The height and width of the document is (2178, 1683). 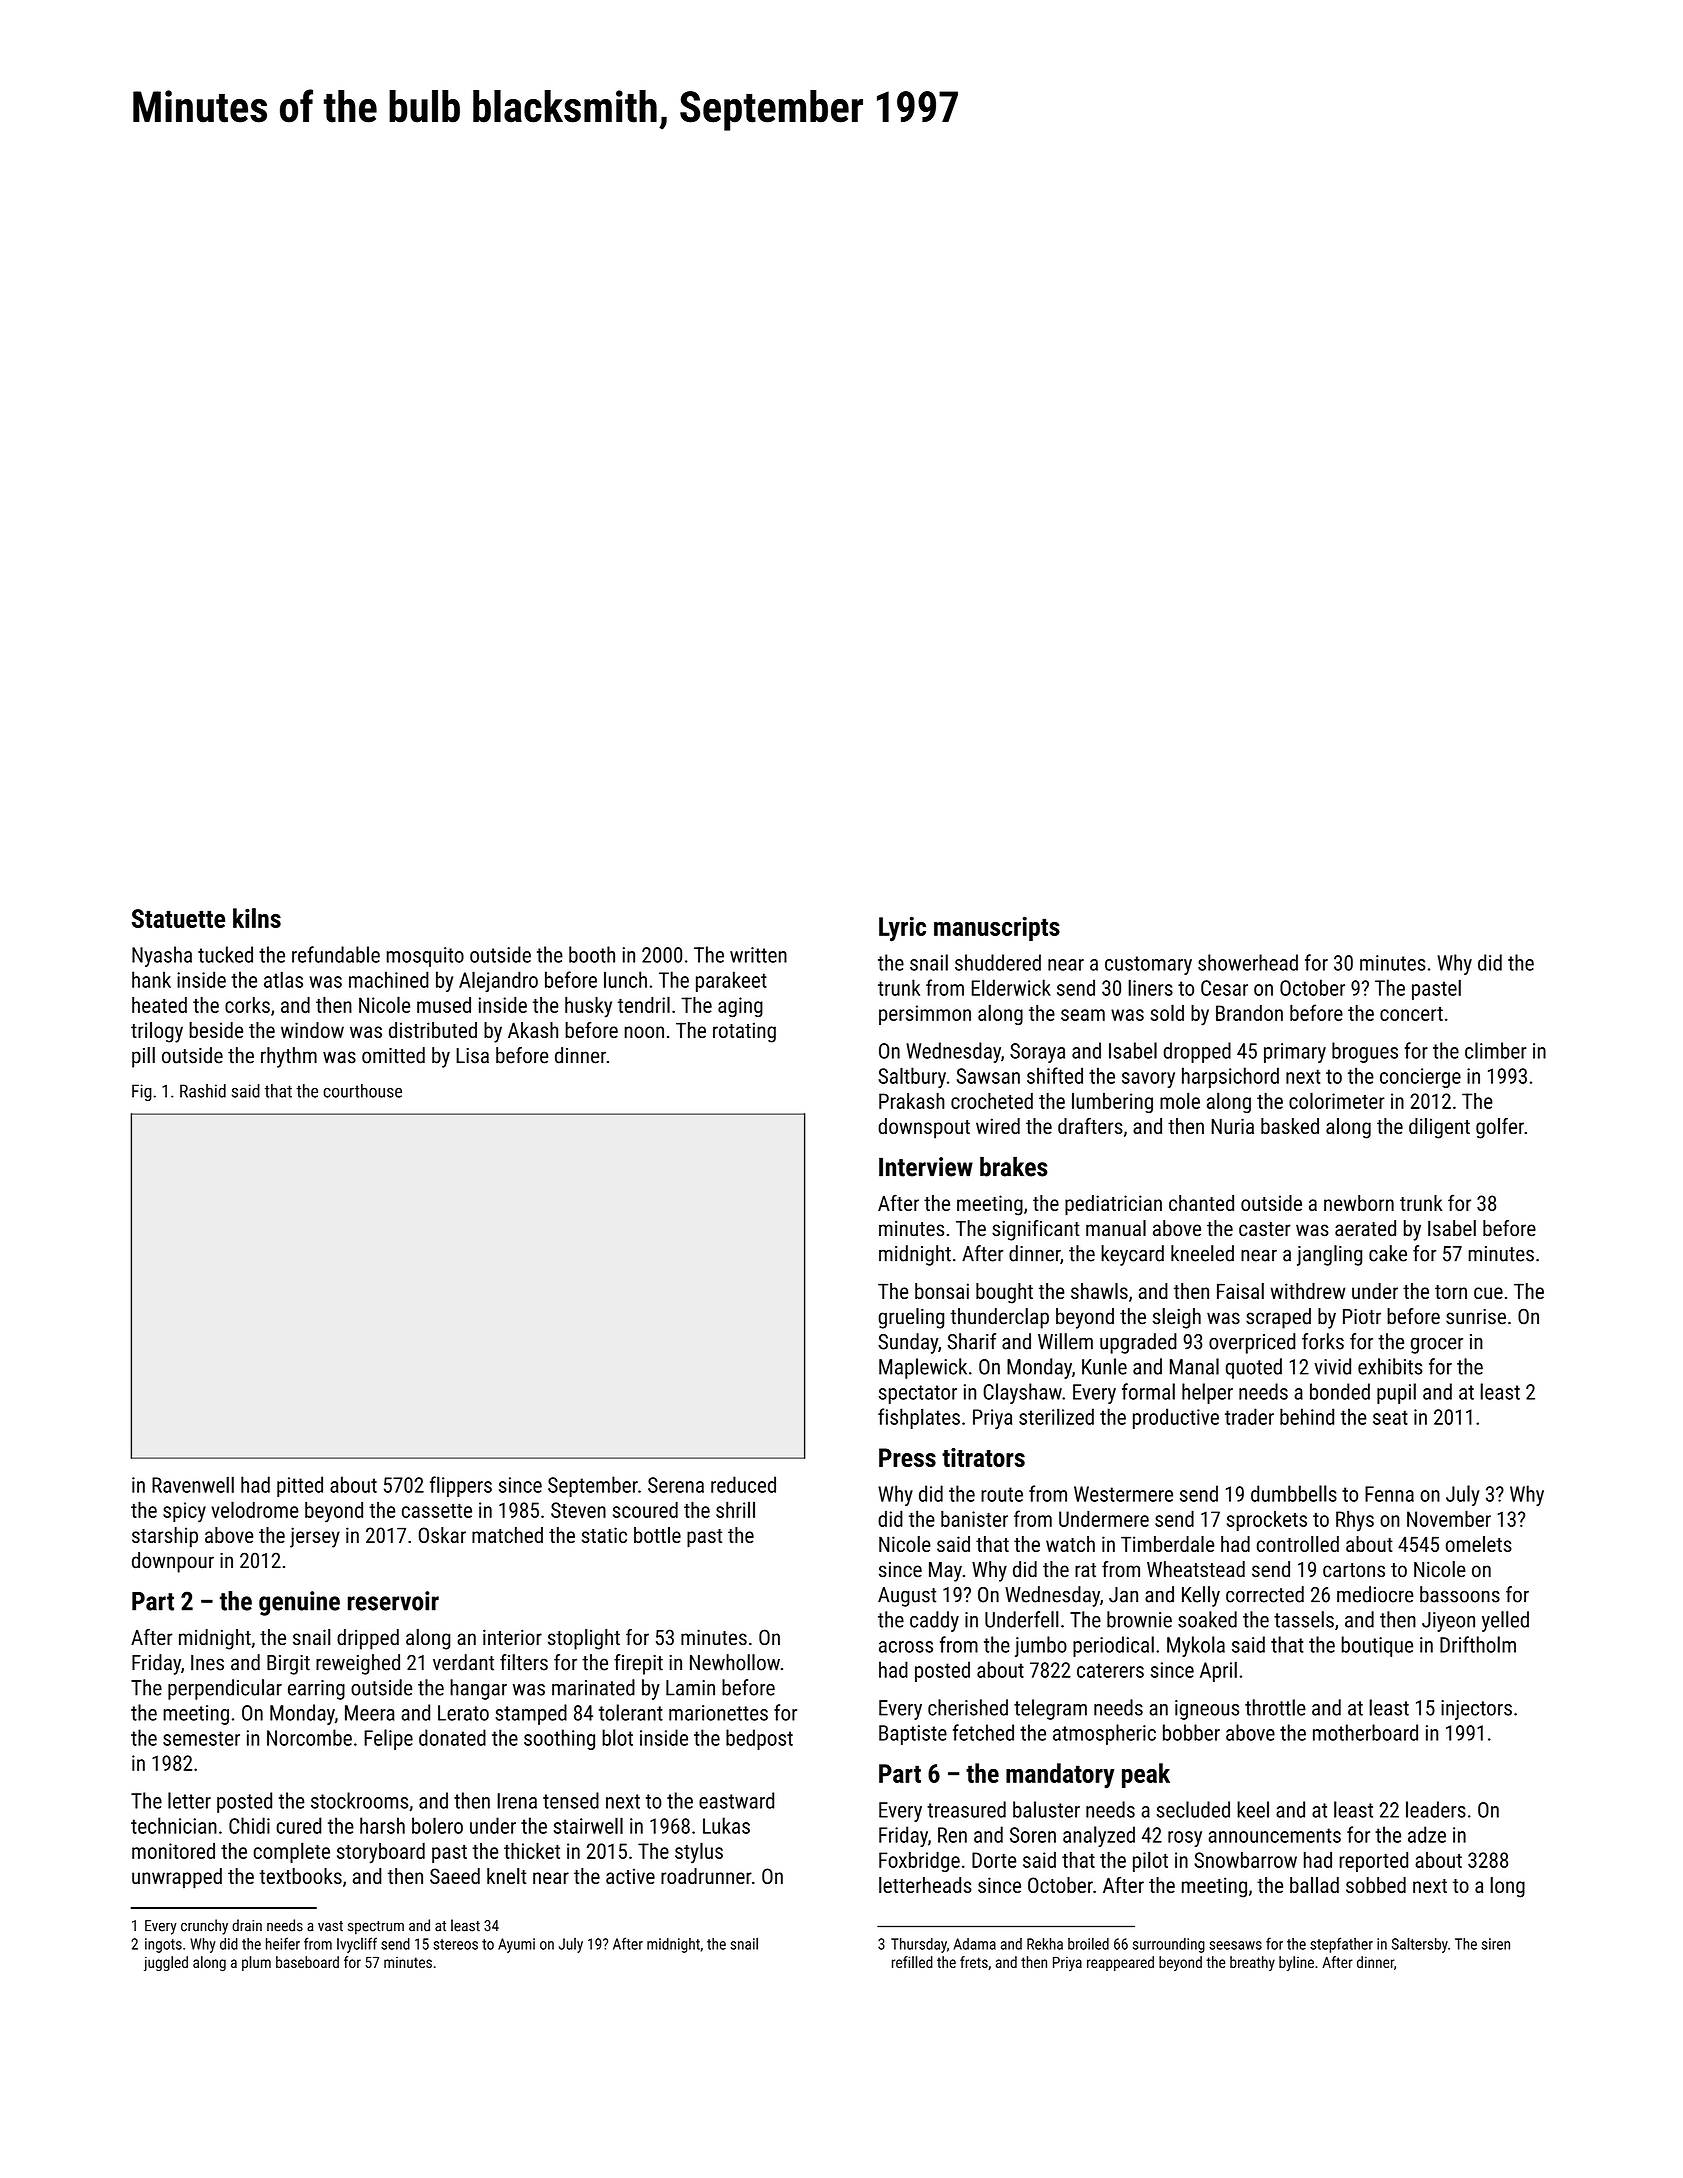 I want to click on Sunday, so click(x=908, y=1343).
